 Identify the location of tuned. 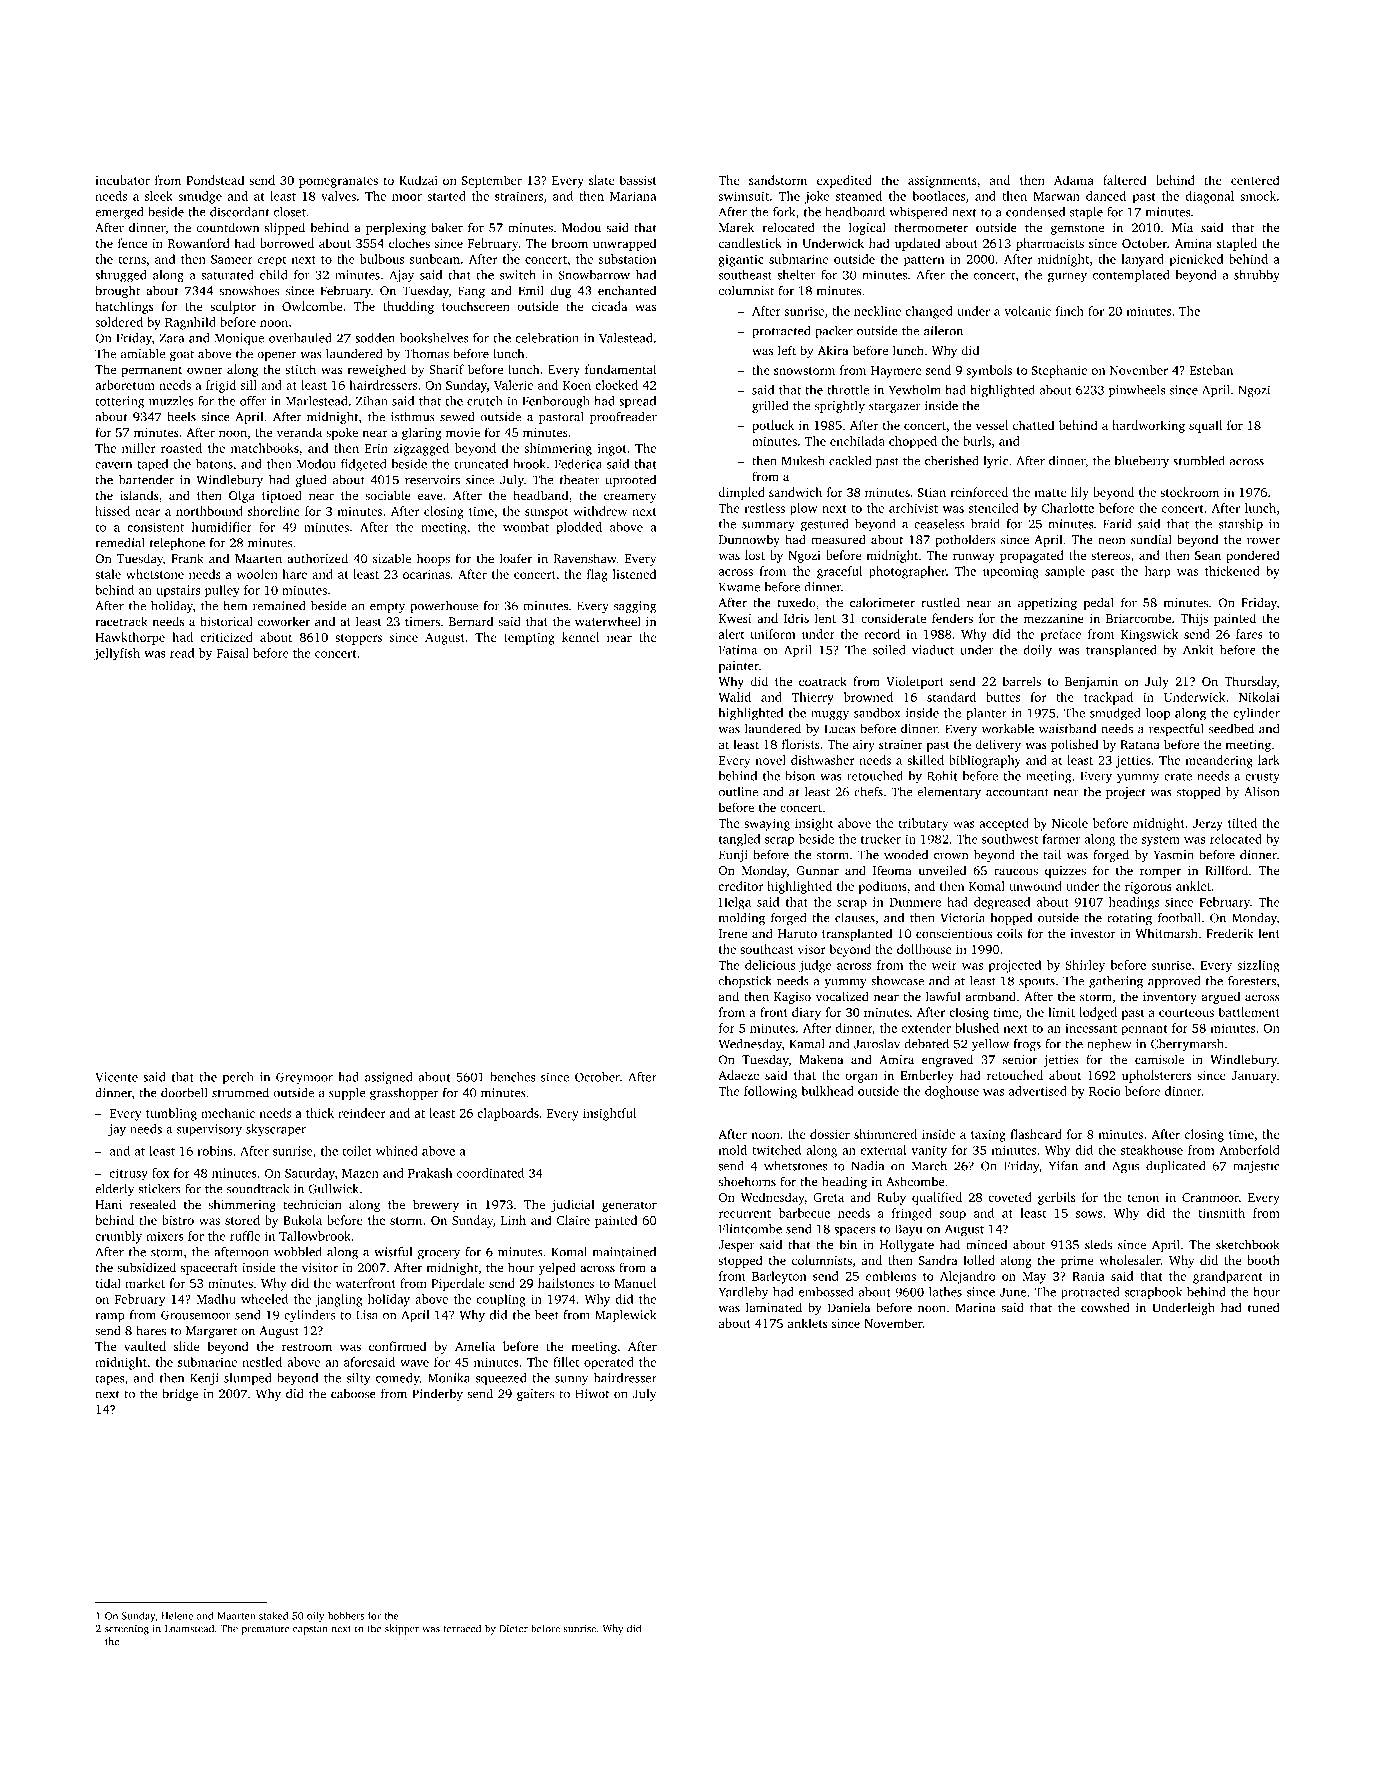
(1263, 1307).
